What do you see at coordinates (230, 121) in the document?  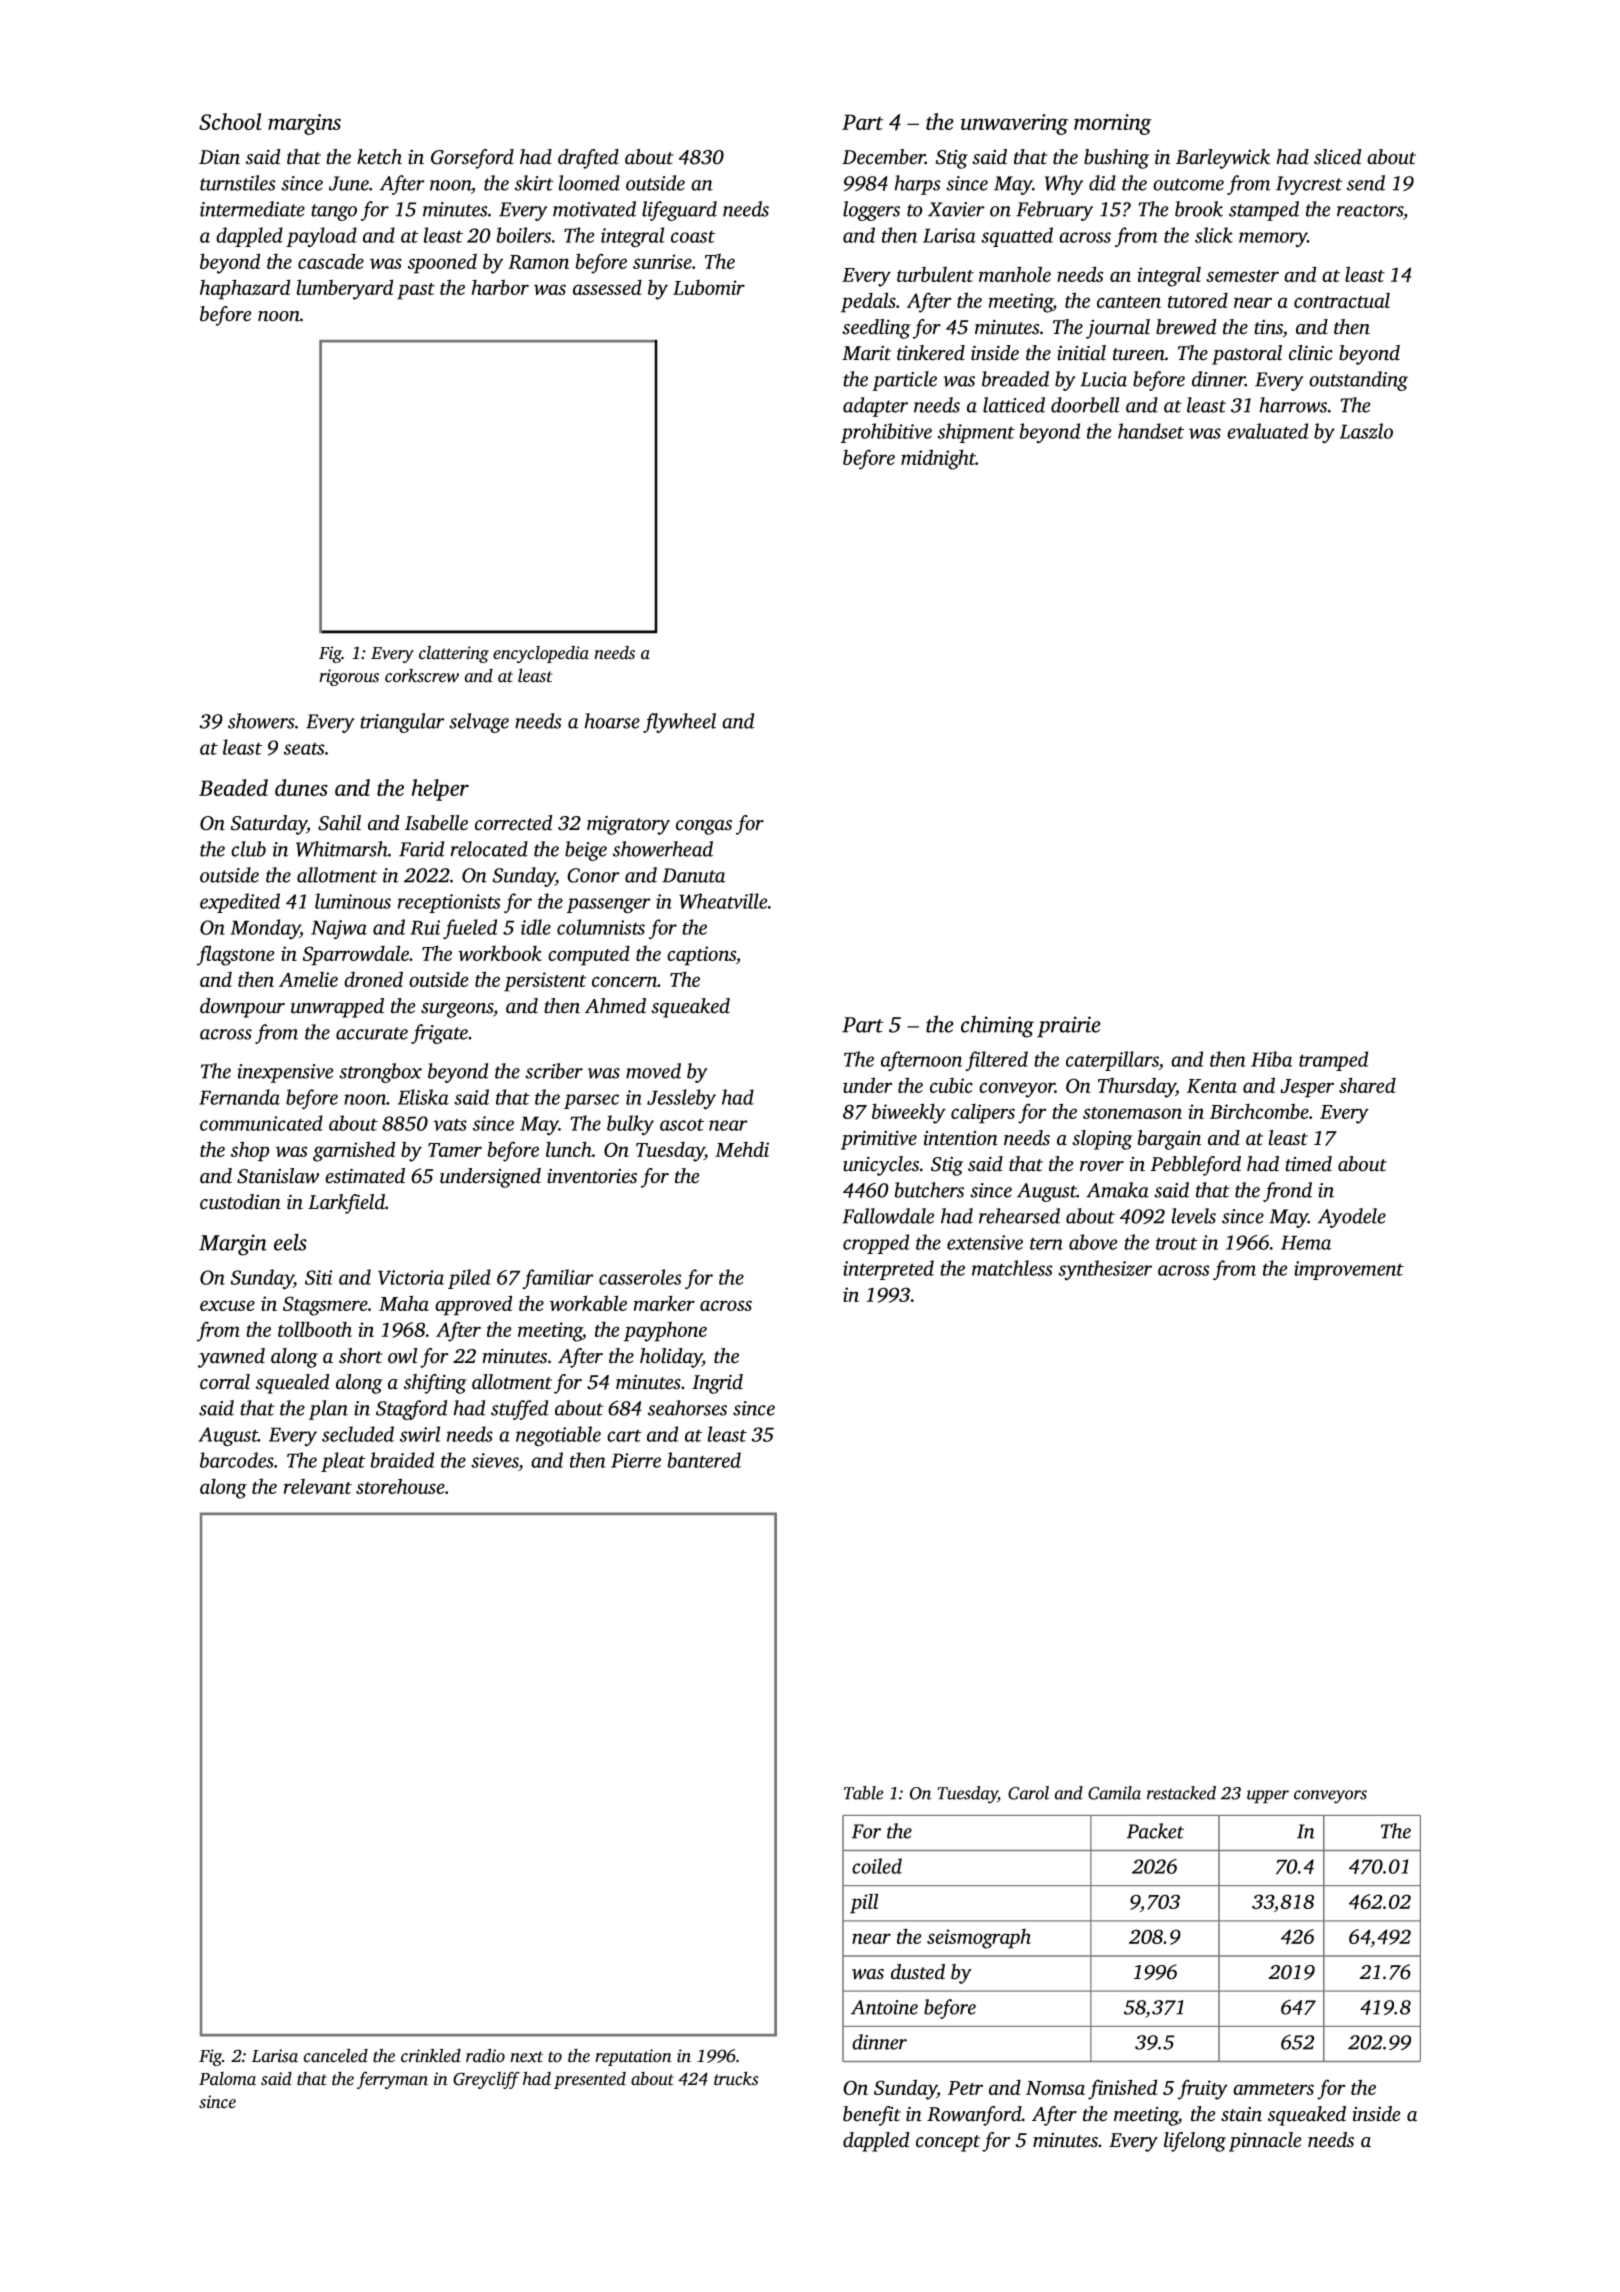 I see `School` at bounding box center [230, 121].
